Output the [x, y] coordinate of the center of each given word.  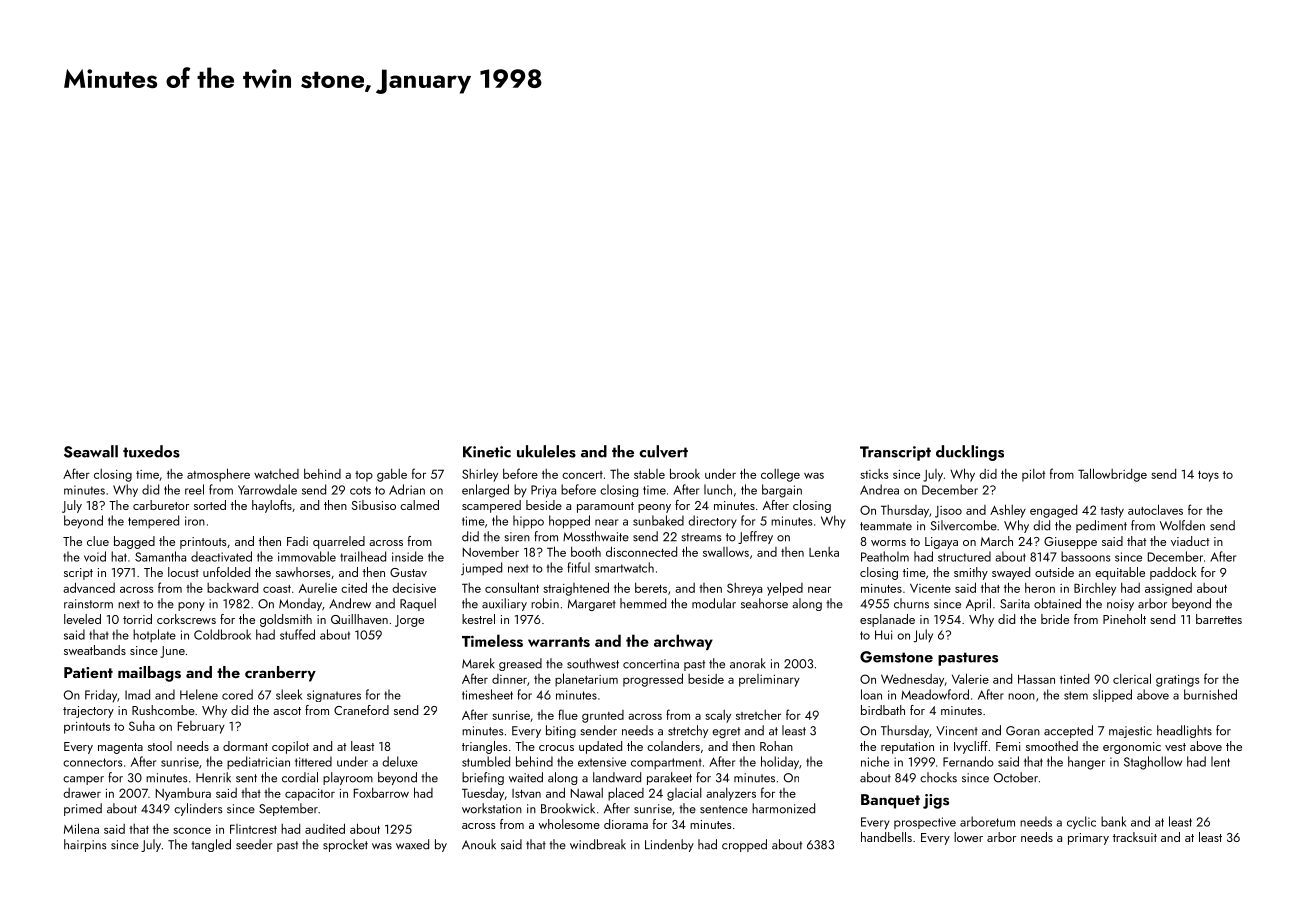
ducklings [970, 453]
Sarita [1015, 604]
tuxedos [151, 451]
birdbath [883, 710]
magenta [120, 748]
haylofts [272, 506]
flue [568, 714]
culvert [663, 451]
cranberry [280, 674]
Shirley [480, 475]
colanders [673, 746]
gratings [1177, 681]
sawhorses [303, 572]
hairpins [85, 845]
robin [545, 603]
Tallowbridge [1112, 475]
